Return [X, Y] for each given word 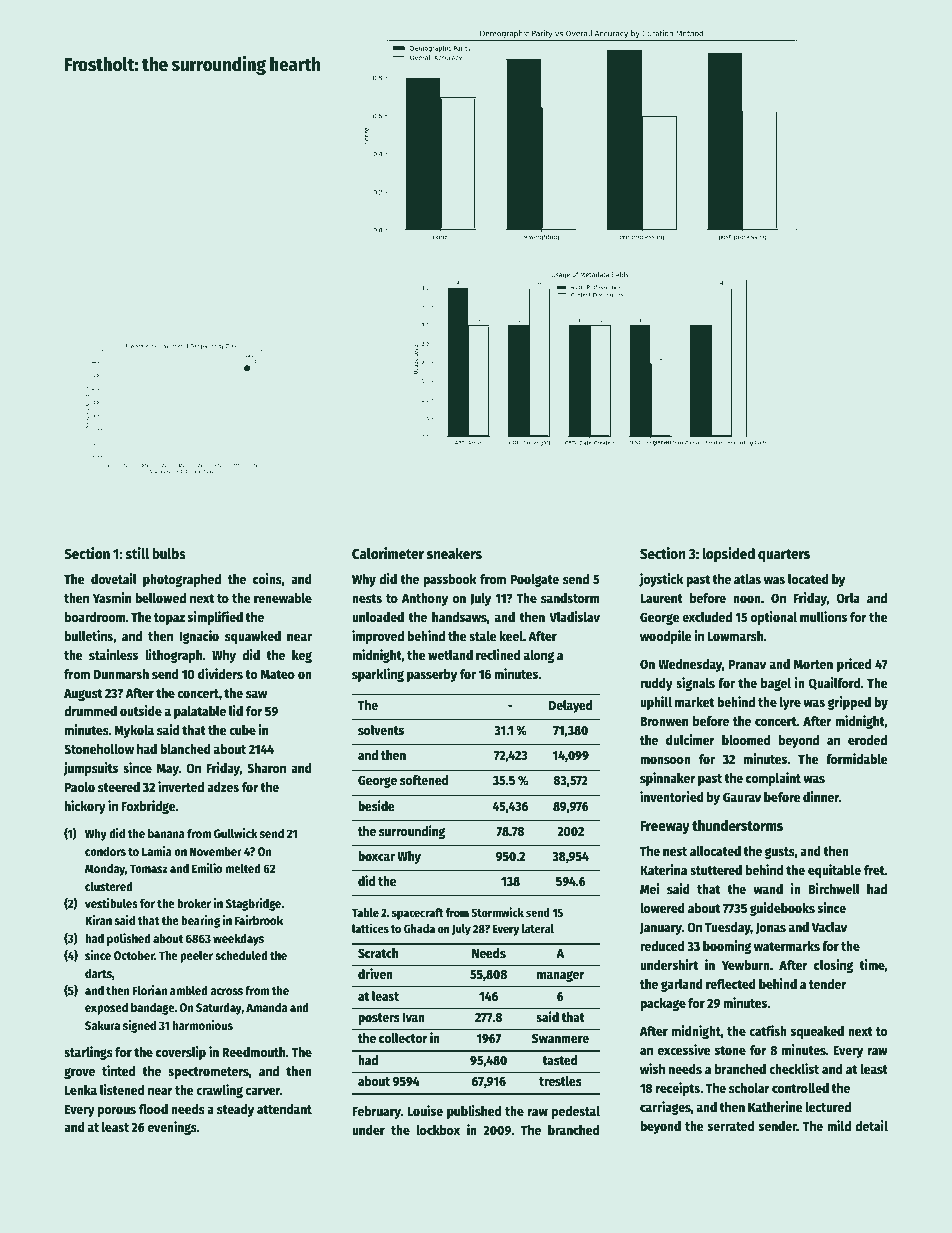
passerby [432, 675]
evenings [172, 1128]
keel [511, 636]
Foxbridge [148, 807]
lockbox [438, 1130]
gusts [780, 853]
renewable [283, 598]
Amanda [266, 1007]
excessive [684, 1049]
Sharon [266, 768]
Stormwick [497, 912]
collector [403, 1038]
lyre [790, 703]
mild [839, 1125]
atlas [747, 579]
